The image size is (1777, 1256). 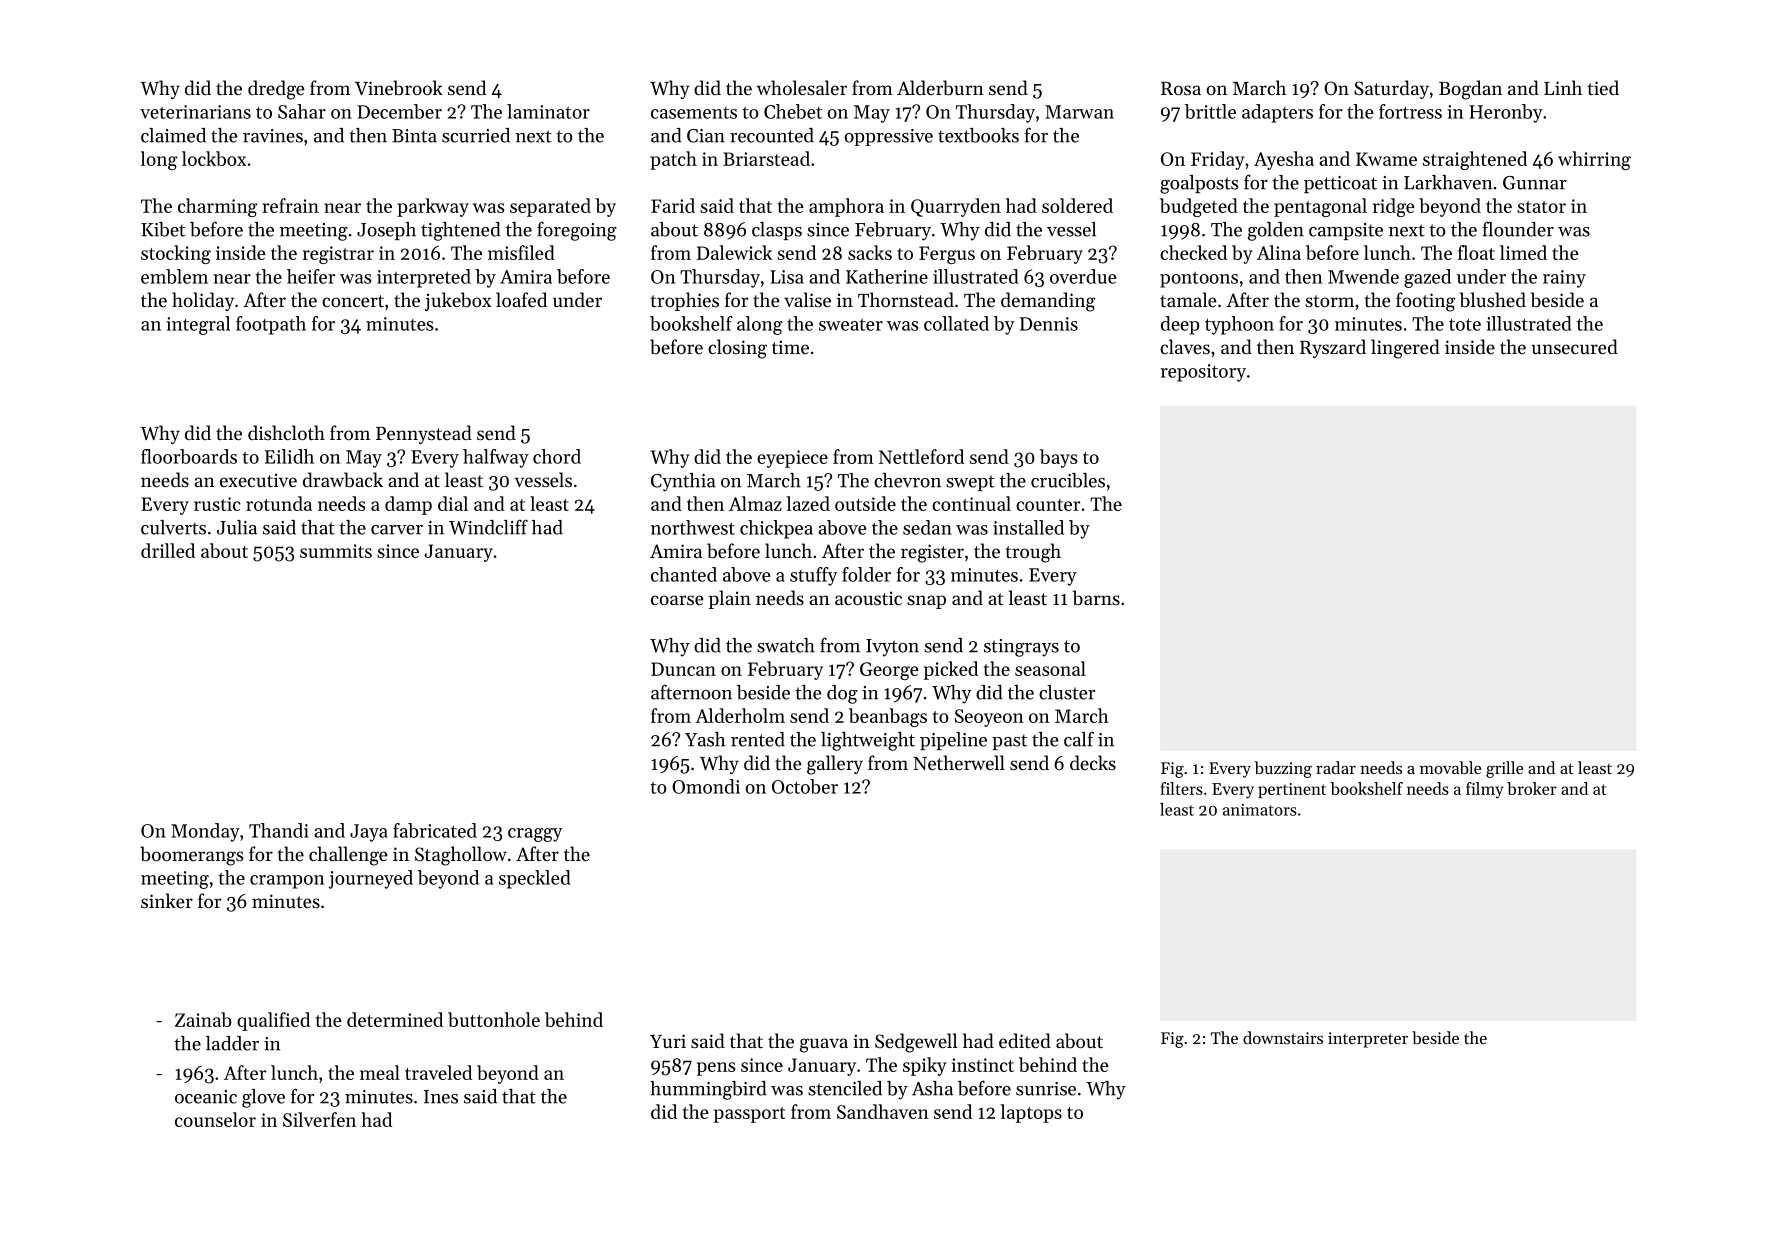 What do you see at coordinates (959, 762) in the document?
I see `Netherwell` at bounding box center [959, 762].
